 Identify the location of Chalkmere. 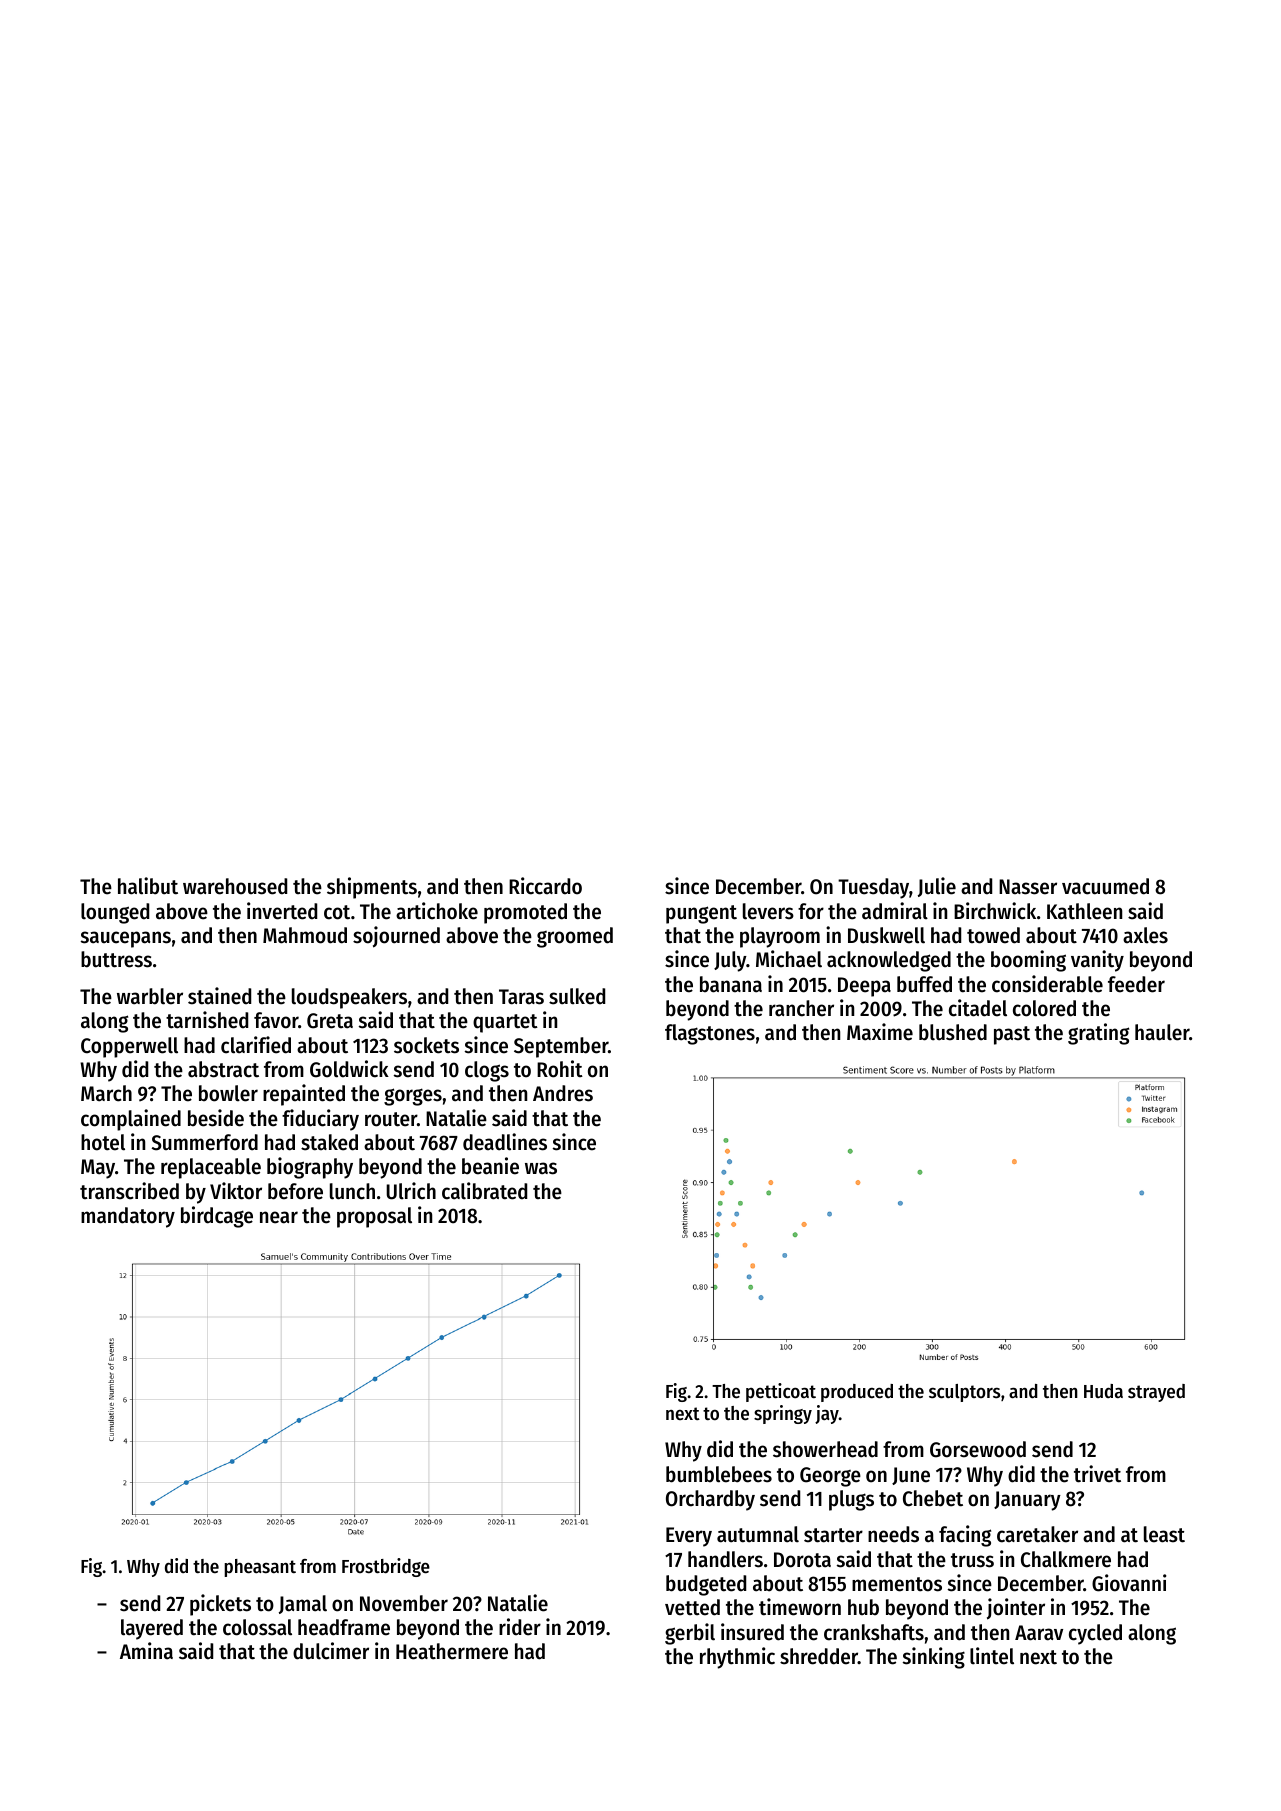
(1066, 1559).
